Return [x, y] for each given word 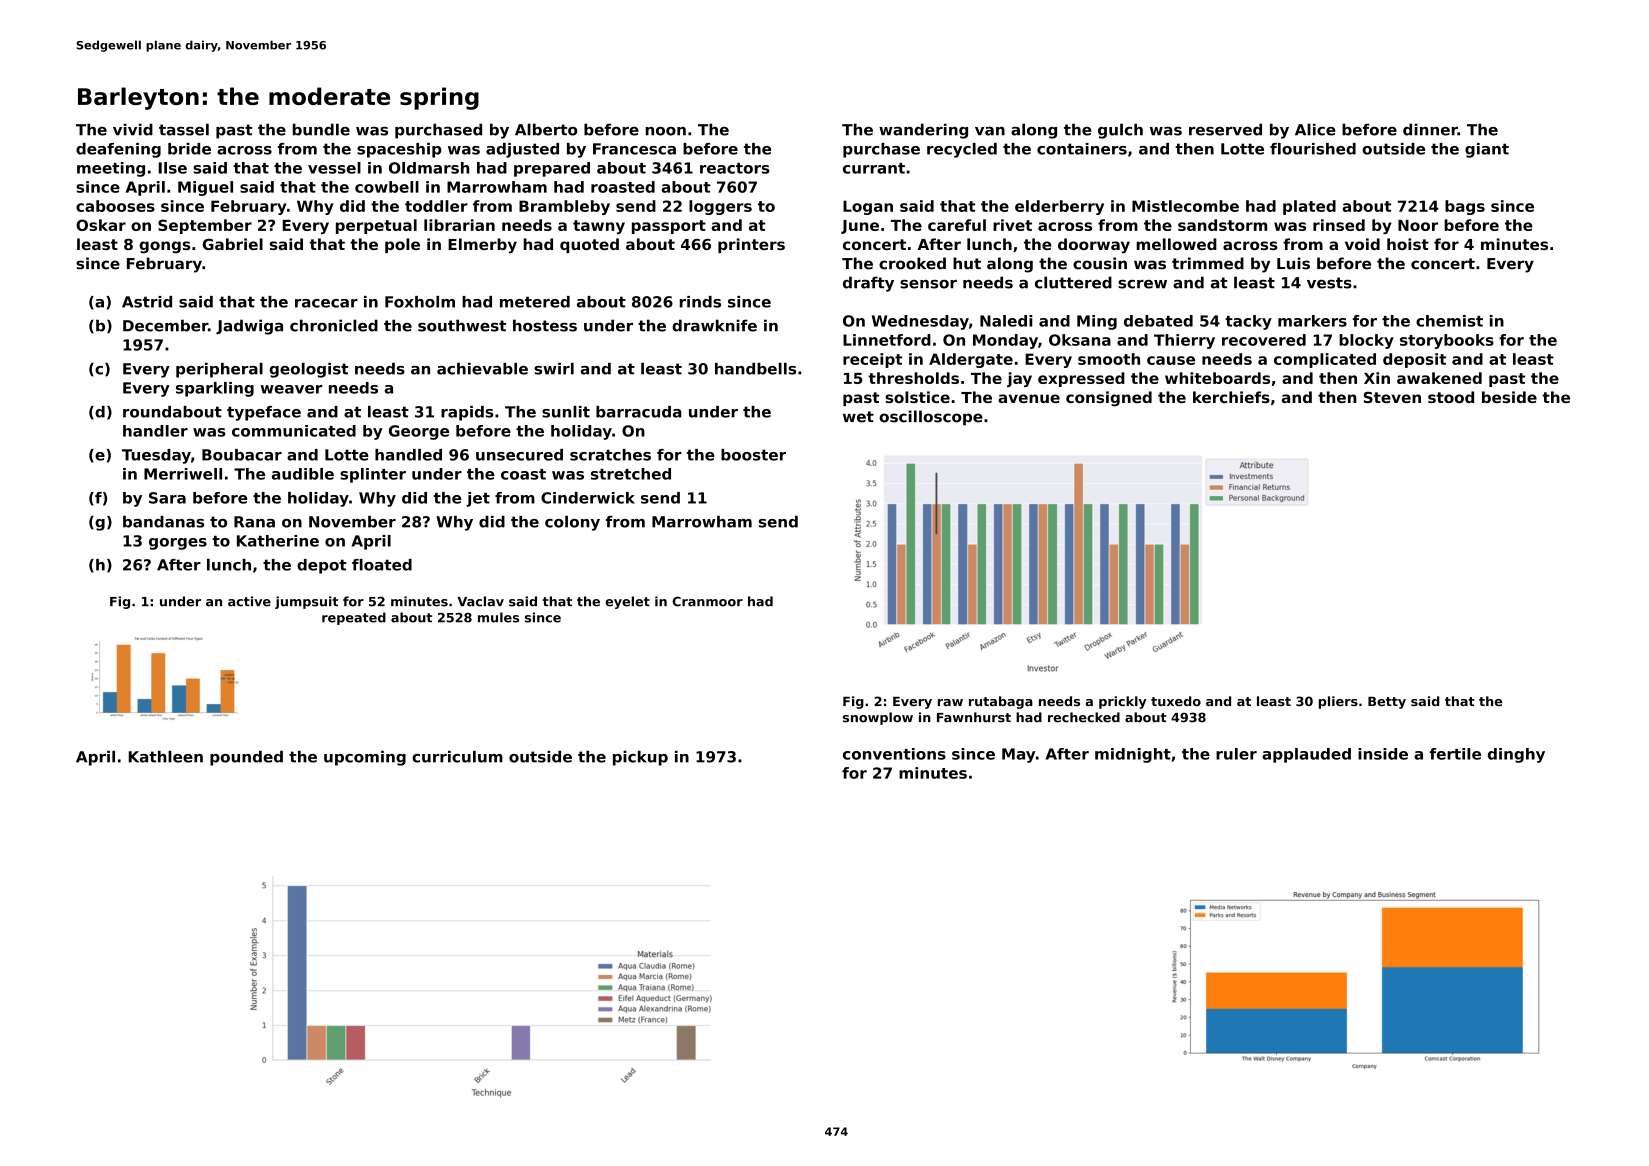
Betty [1387, 703]
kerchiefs [1231, 397]
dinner [1430, 129]
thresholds [914, 378]
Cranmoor [707, 601]
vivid [133, 129]
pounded [246, 758]
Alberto [546, 129]
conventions [894, 754]
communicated [294, 431]
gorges [178, 544]
